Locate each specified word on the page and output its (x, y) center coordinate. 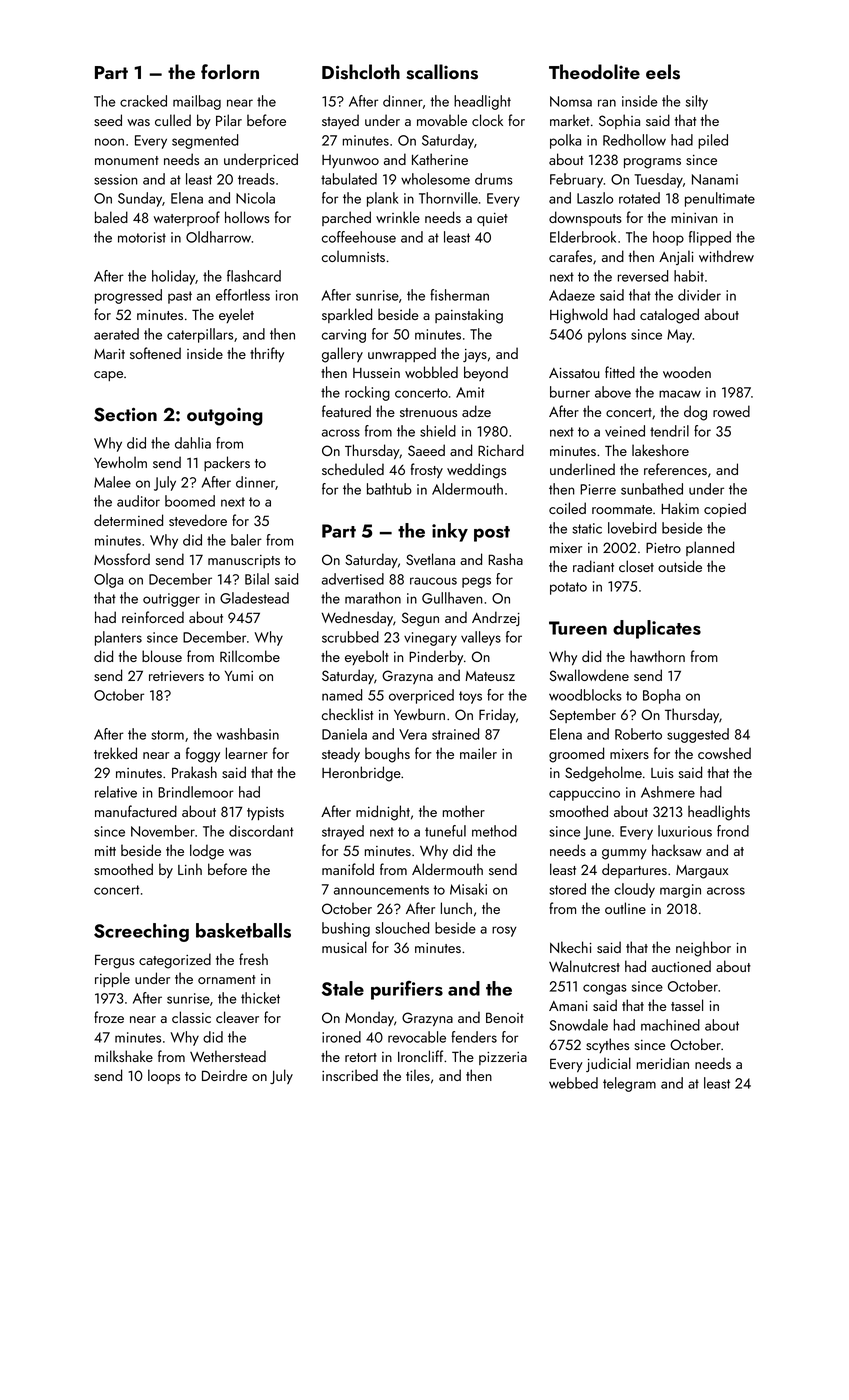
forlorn (230, 71)
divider (699, 295)
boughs (387, 755)
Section (125, 414)
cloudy (634, 890)
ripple (112, 979)
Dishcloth (361, 72)
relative (116, 792)
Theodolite (594, 71)
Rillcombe (250, 656)
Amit (470, 392)
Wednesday (357, 618)
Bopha (661, 696)
